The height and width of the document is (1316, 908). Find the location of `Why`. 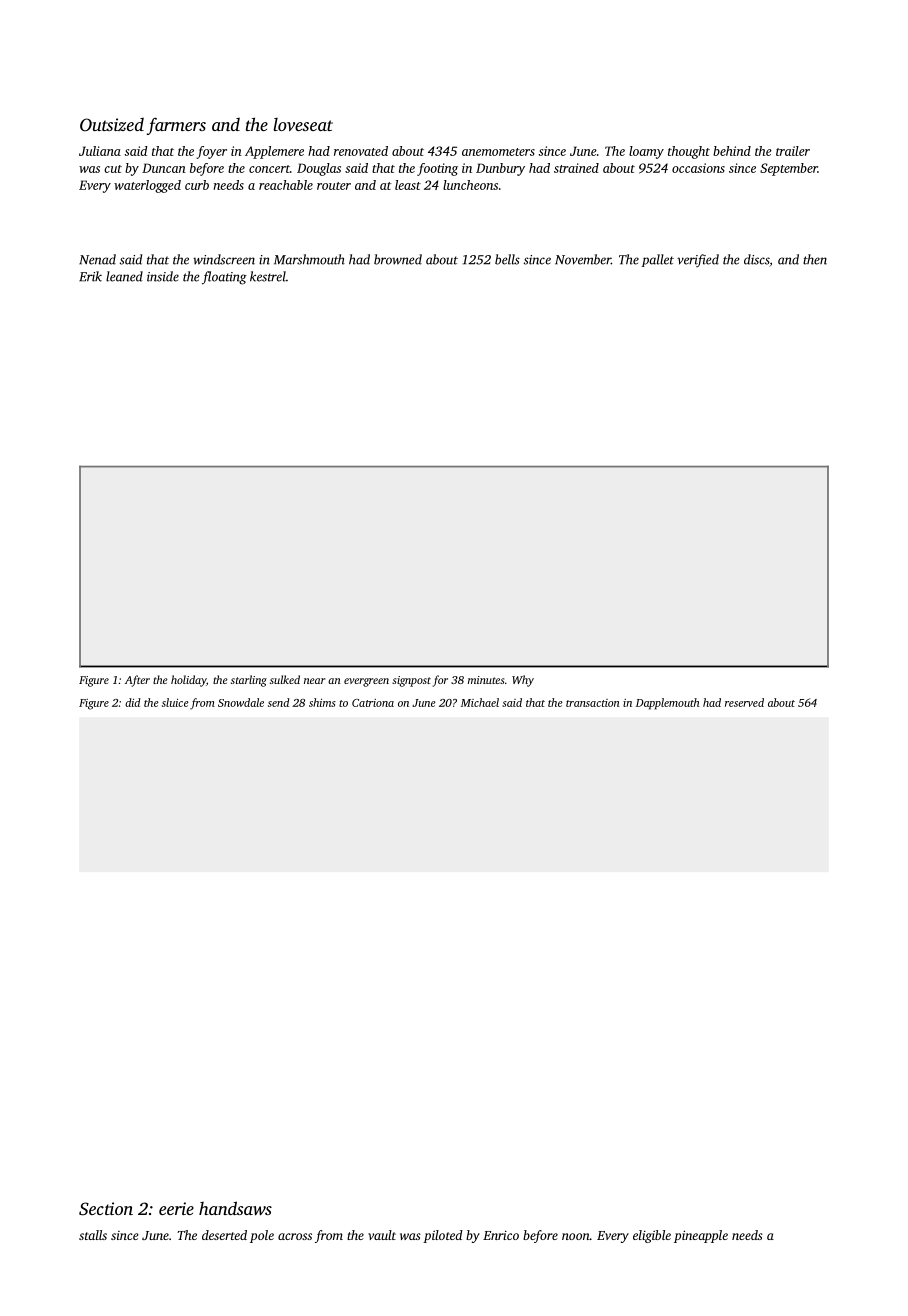

Why is located at coordinates (523, 681).
